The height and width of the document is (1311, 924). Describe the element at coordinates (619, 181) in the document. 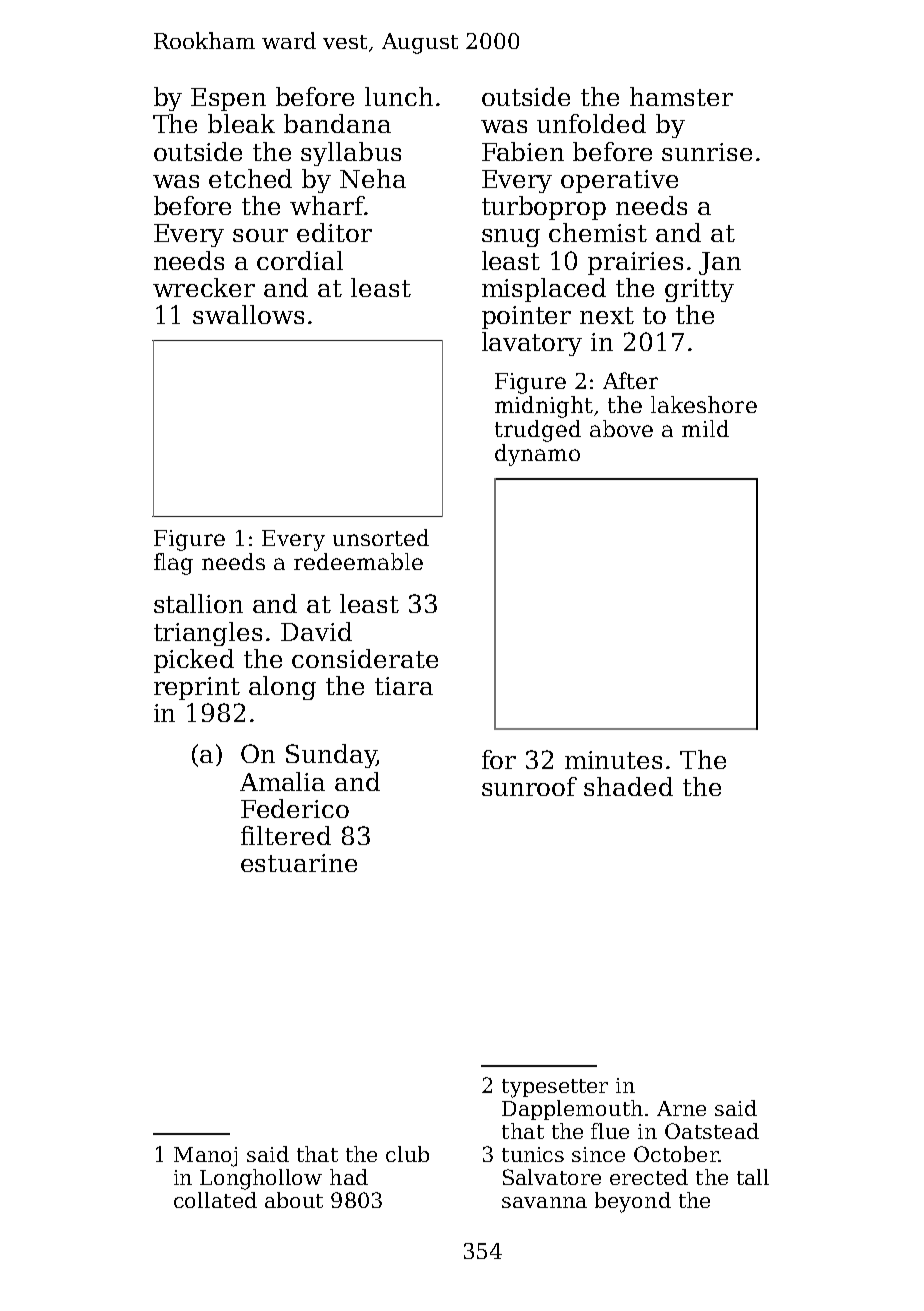

I see `operative` at that location.
